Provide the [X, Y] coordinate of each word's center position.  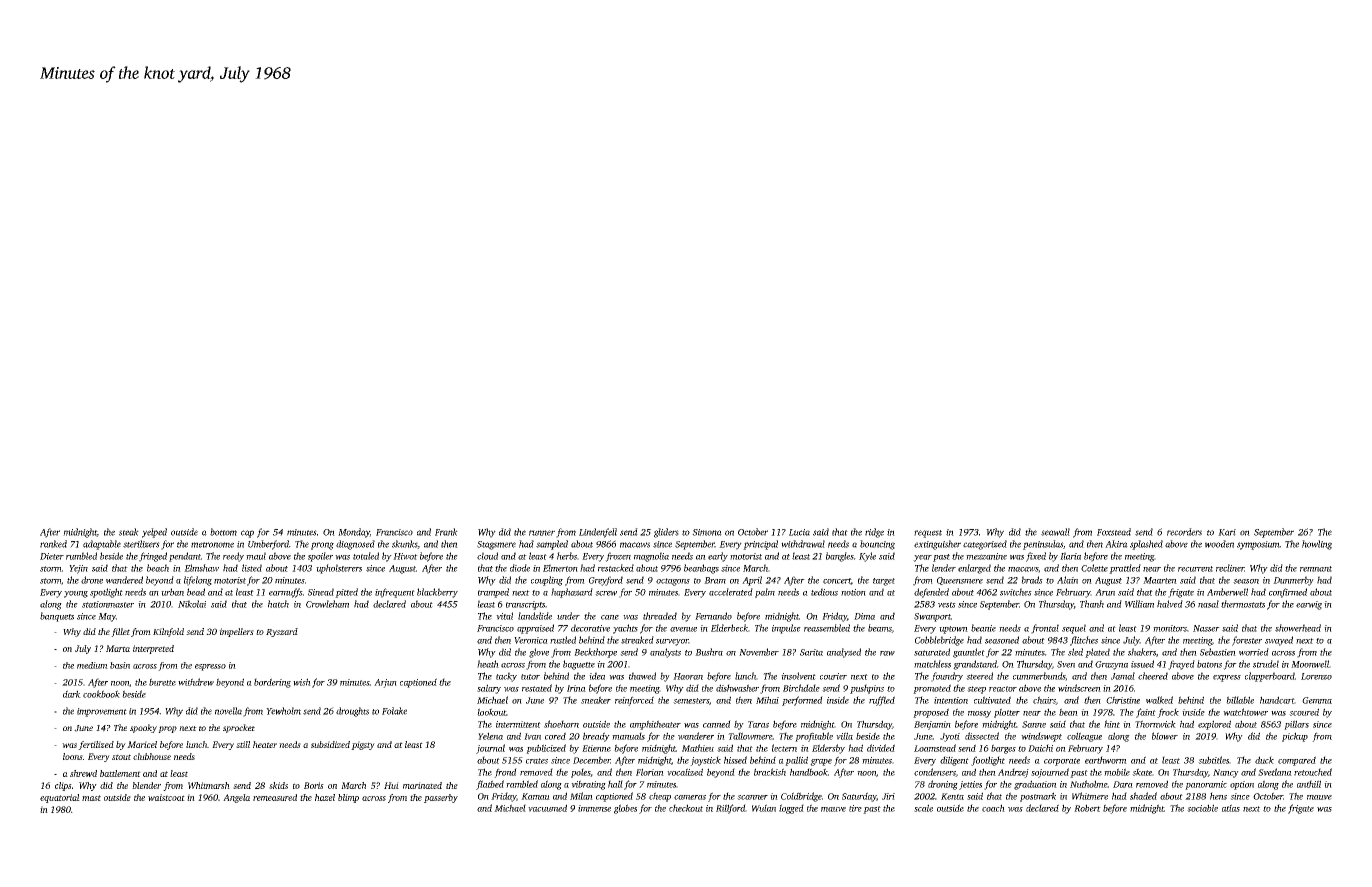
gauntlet [969, 653]
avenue [683, 629]
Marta [118, 648]
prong [322, 546]
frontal [1045, 629]
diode [520, 568]
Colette [1094, 568]
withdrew [196, 682]
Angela [236, 798]
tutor [530, 677]
